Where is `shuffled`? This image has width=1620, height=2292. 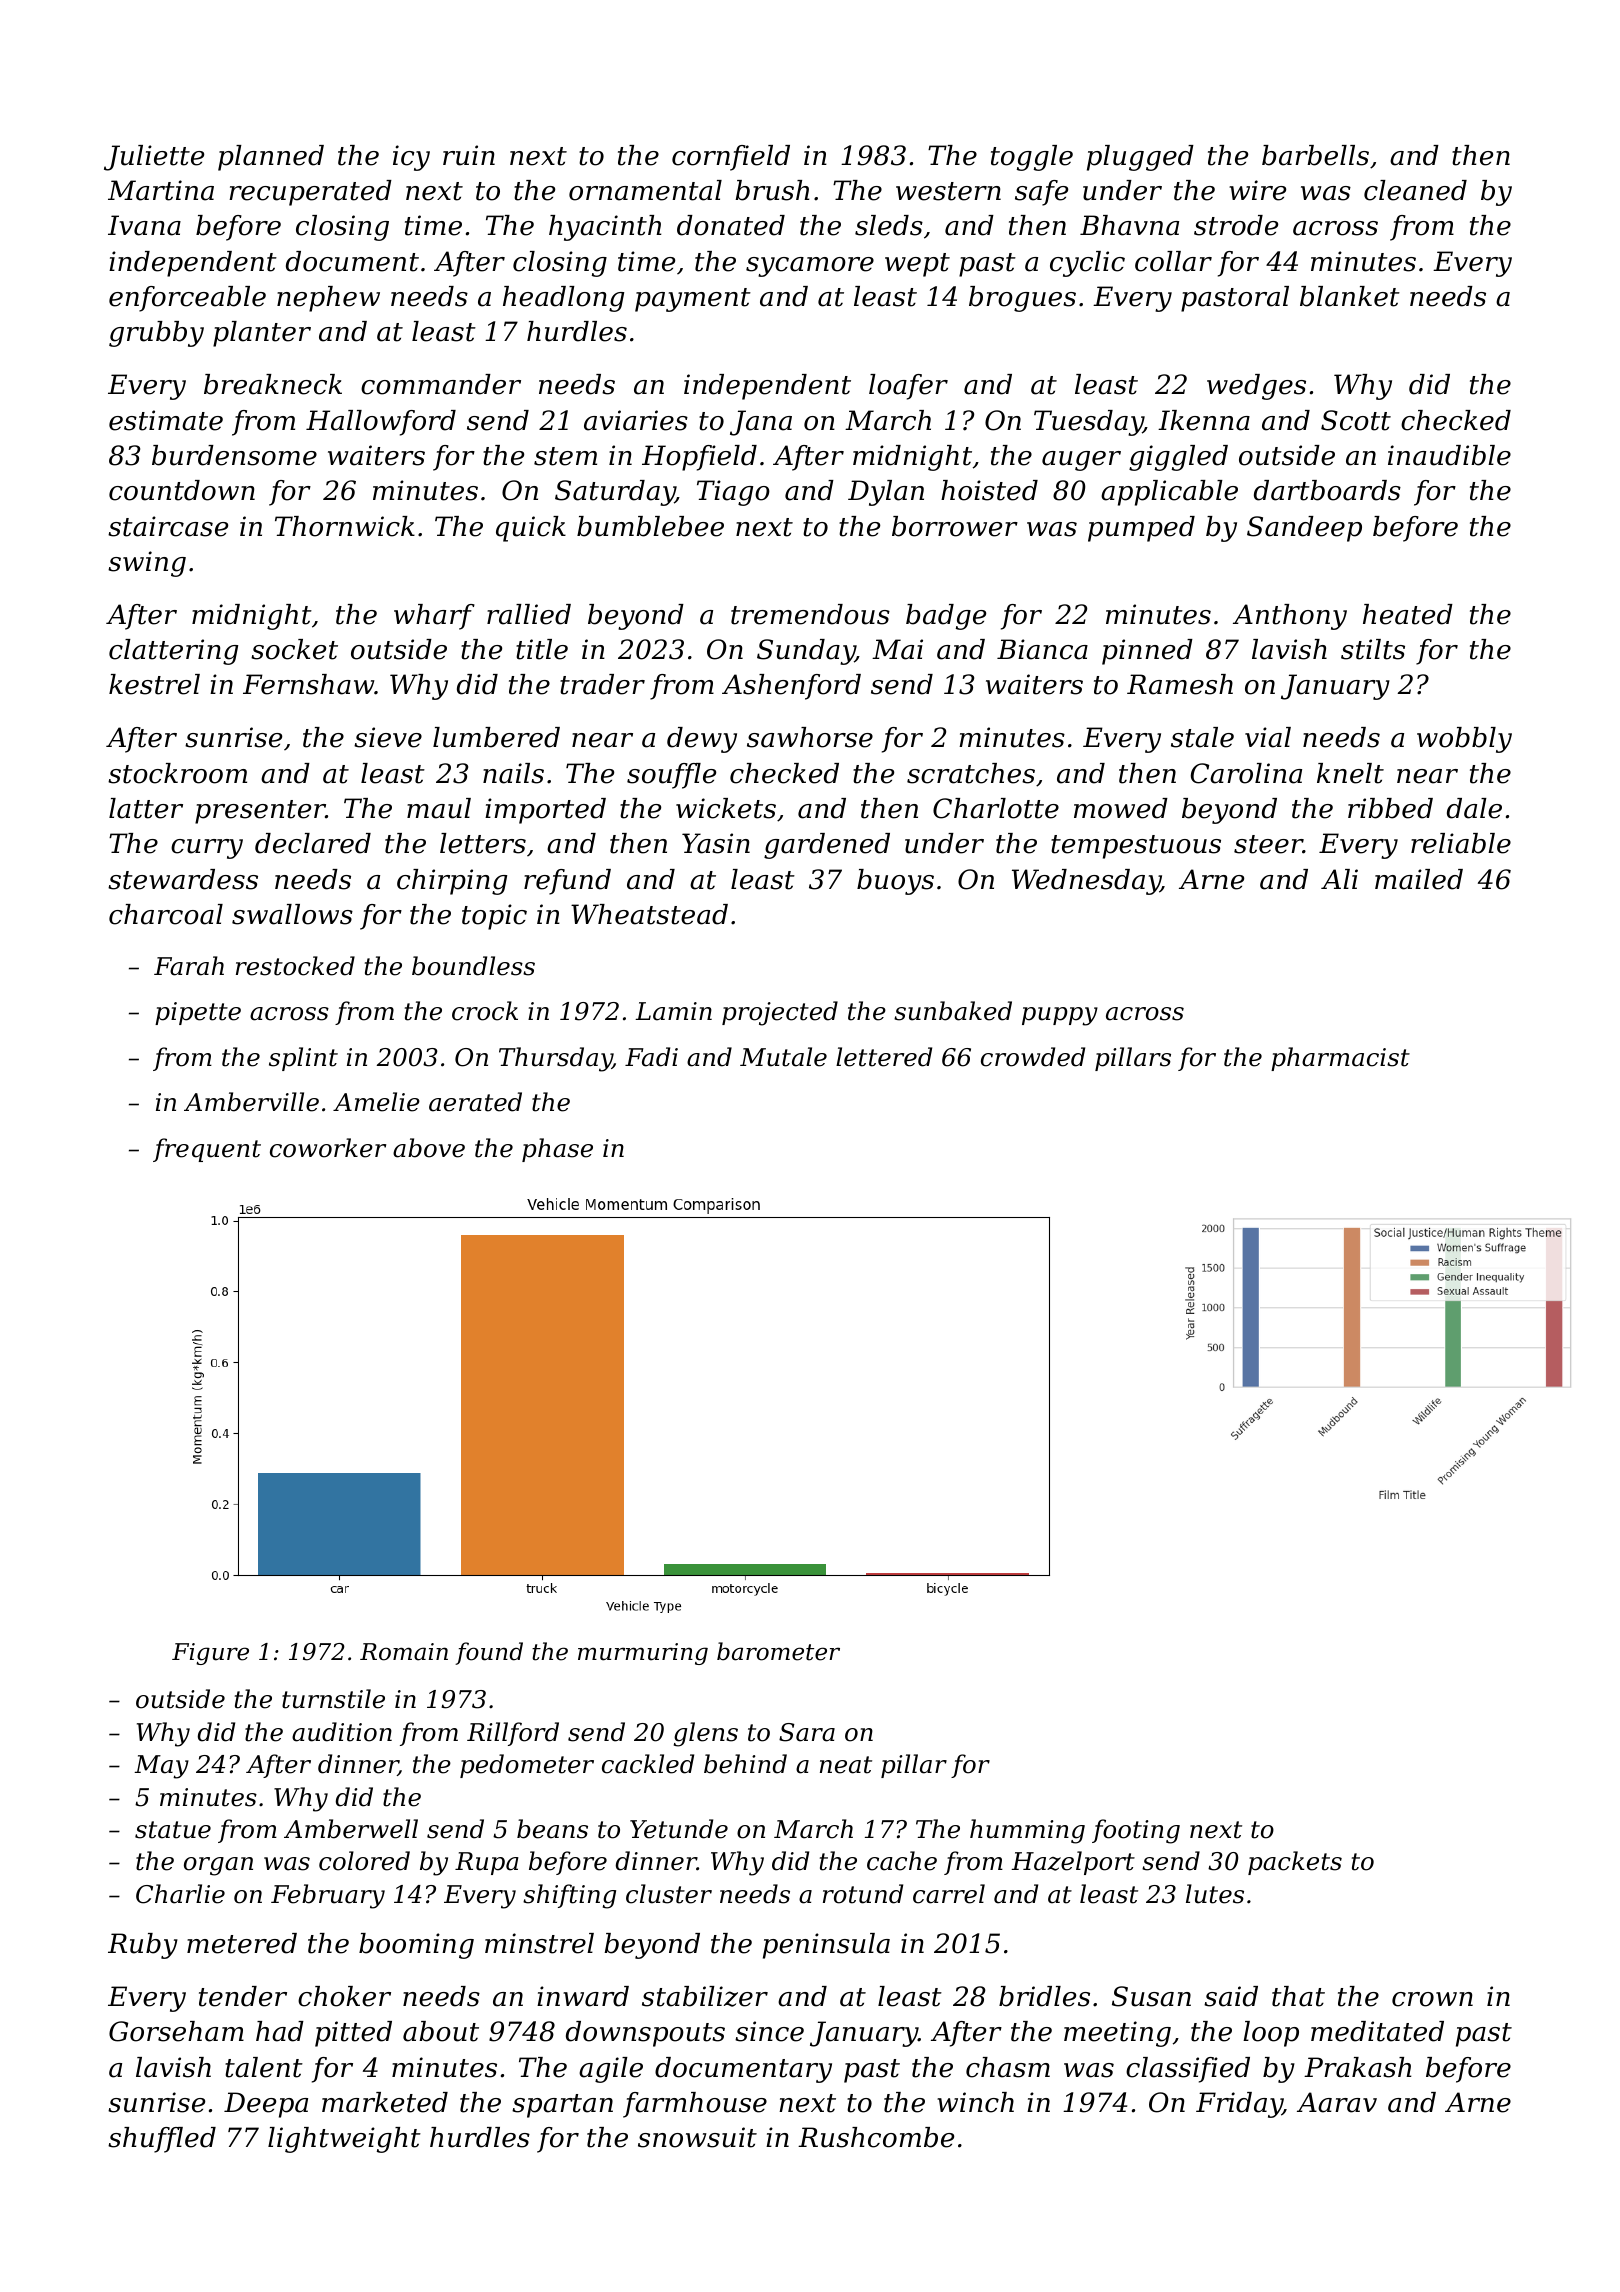
shuffled is located at coordinates (162, 2140).
